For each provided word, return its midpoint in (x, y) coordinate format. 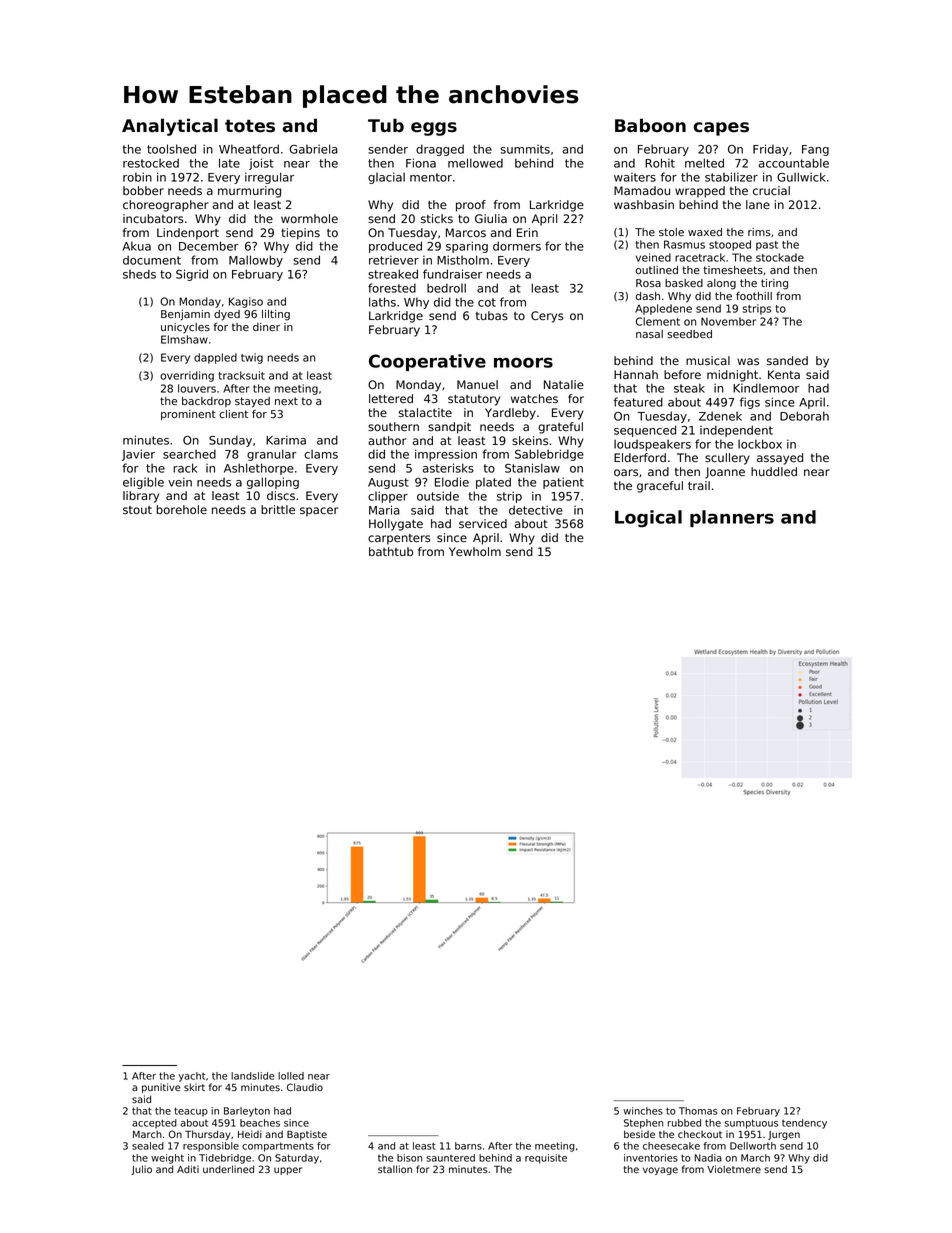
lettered (391, 398)
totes (250, 126)
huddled (774, 471)
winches (643, 1111)
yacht (192, 1077)
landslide (253, 1076)
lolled (291, 1076)
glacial (386, 178)
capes (721, 129)
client (233, 414)
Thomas (698, 1111)
